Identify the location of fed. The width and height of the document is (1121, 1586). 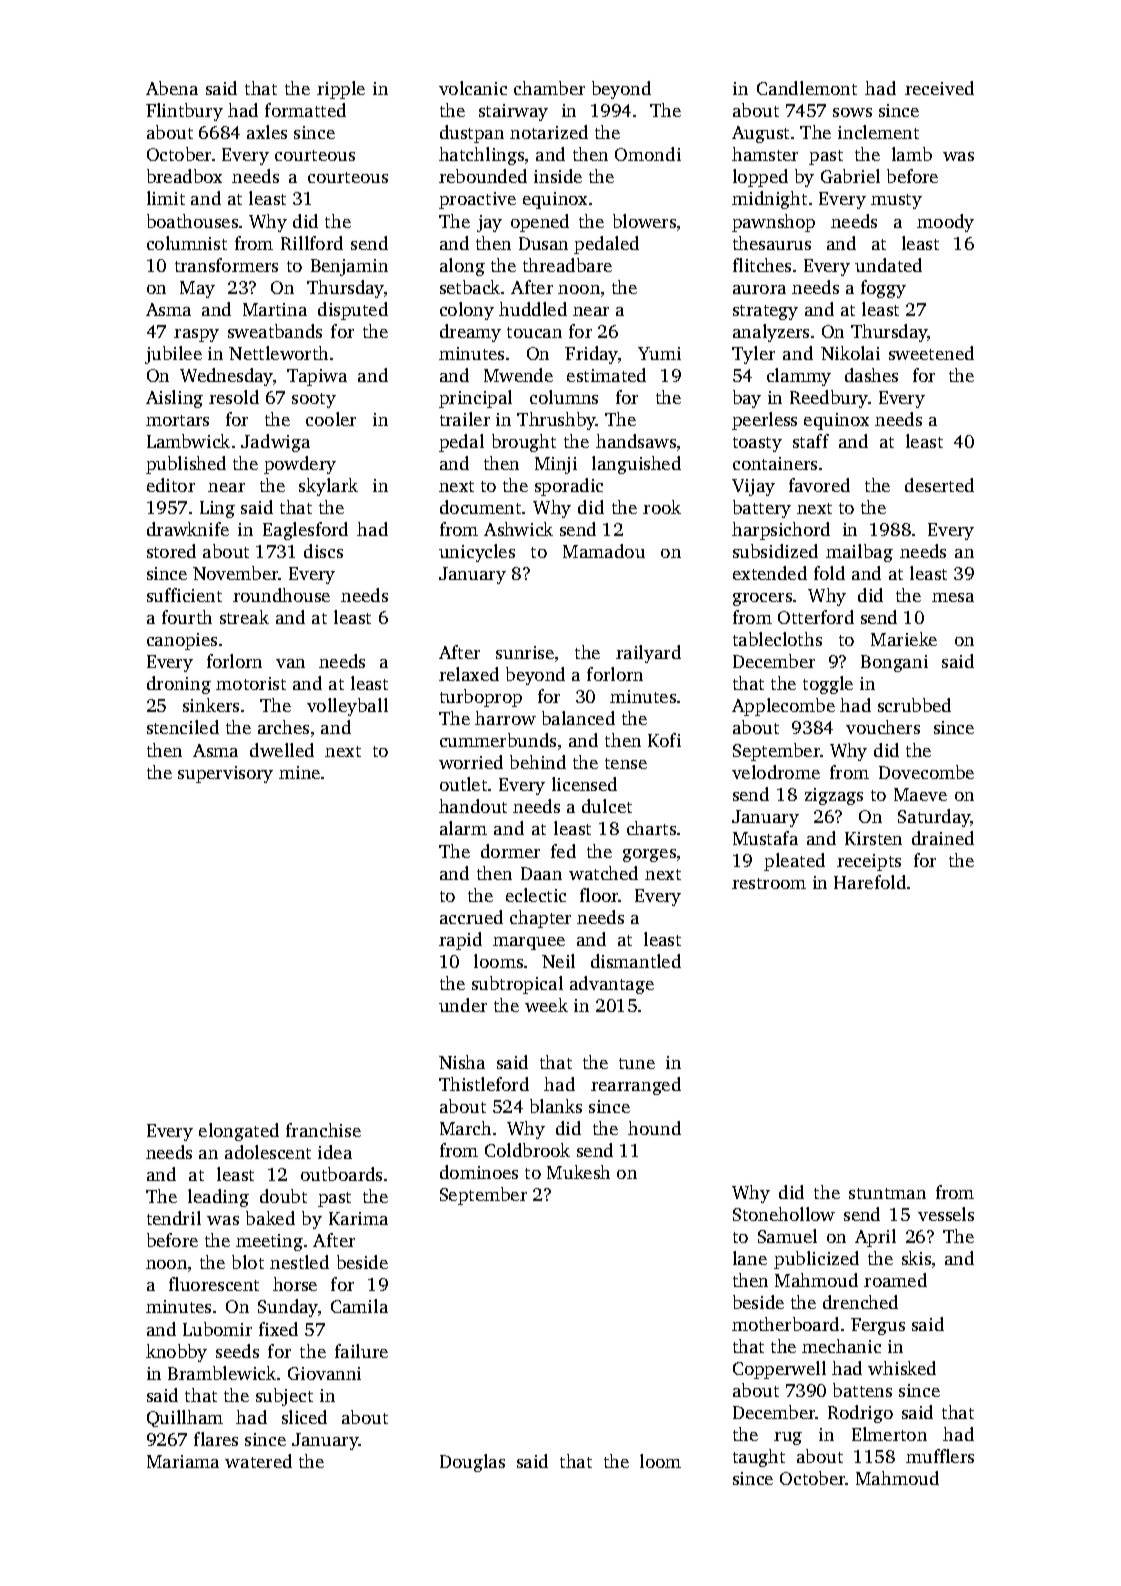
(563, 851).
